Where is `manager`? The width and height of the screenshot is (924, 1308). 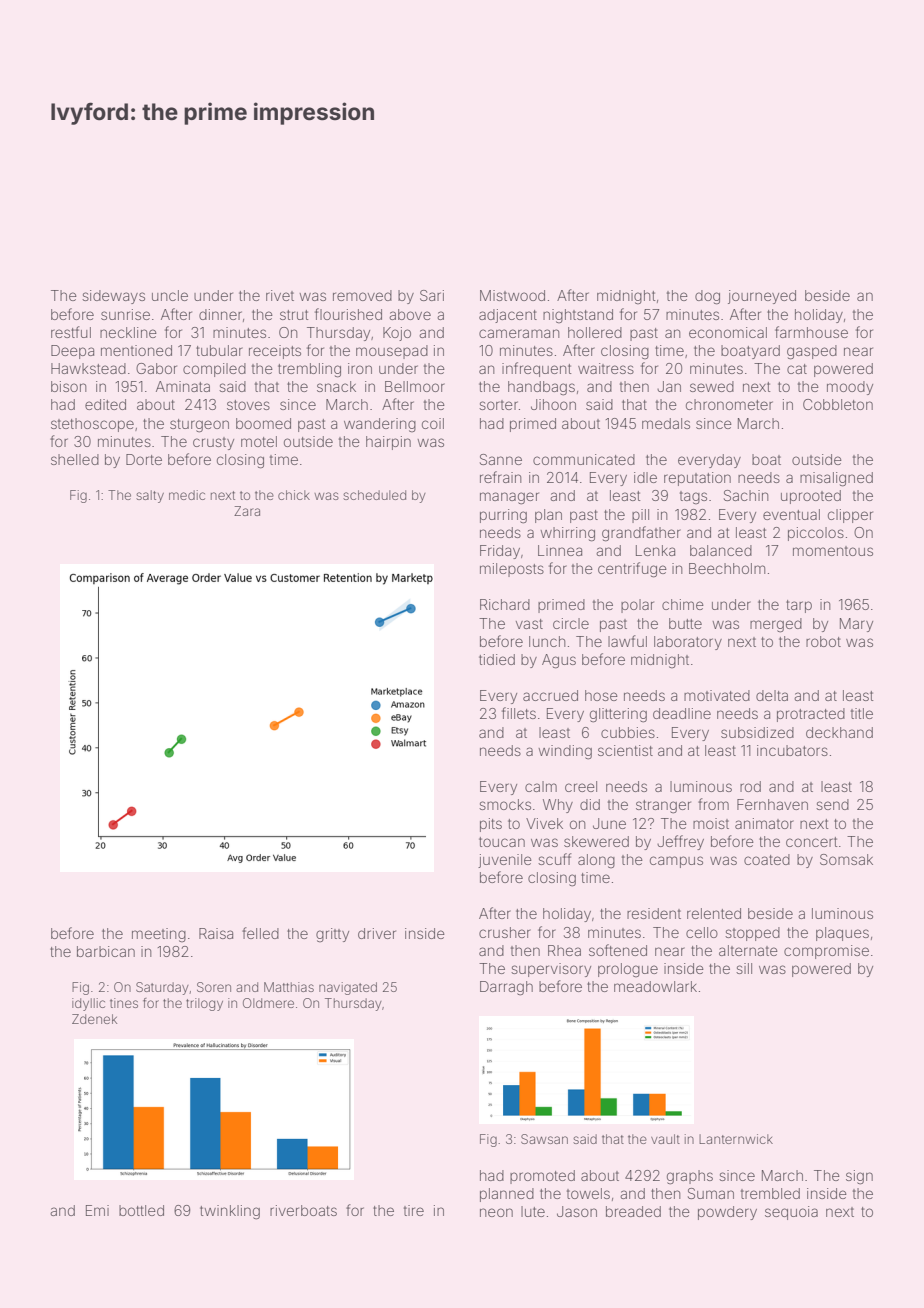 manager is located at coordinates (509, 498).
